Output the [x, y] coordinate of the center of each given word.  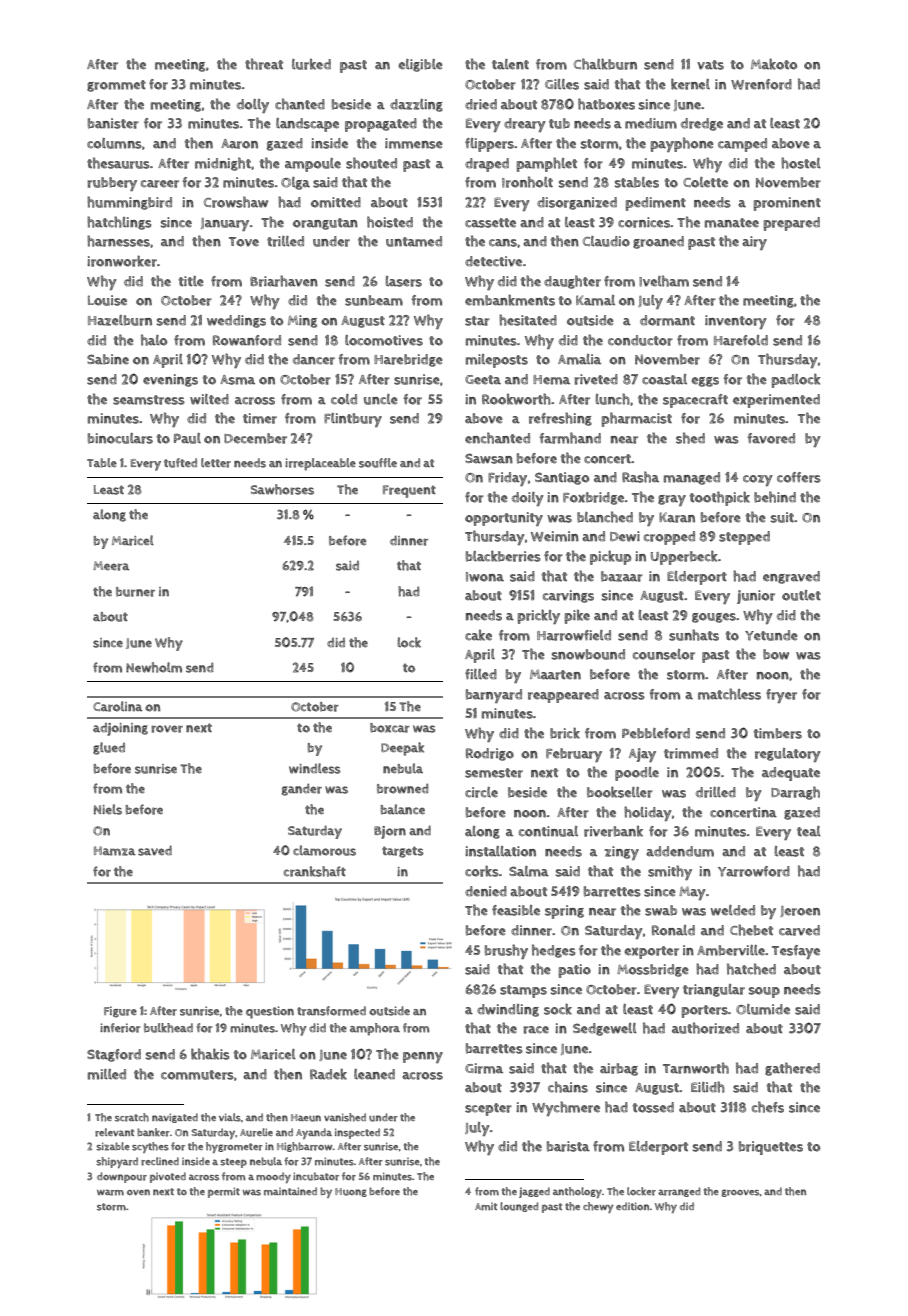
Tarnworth [696, 1068]
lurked [311, 64]
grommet [116, 86]
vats [710, 65]
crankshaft [315, 871]
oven [138, 1192]
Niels [108, 809]
